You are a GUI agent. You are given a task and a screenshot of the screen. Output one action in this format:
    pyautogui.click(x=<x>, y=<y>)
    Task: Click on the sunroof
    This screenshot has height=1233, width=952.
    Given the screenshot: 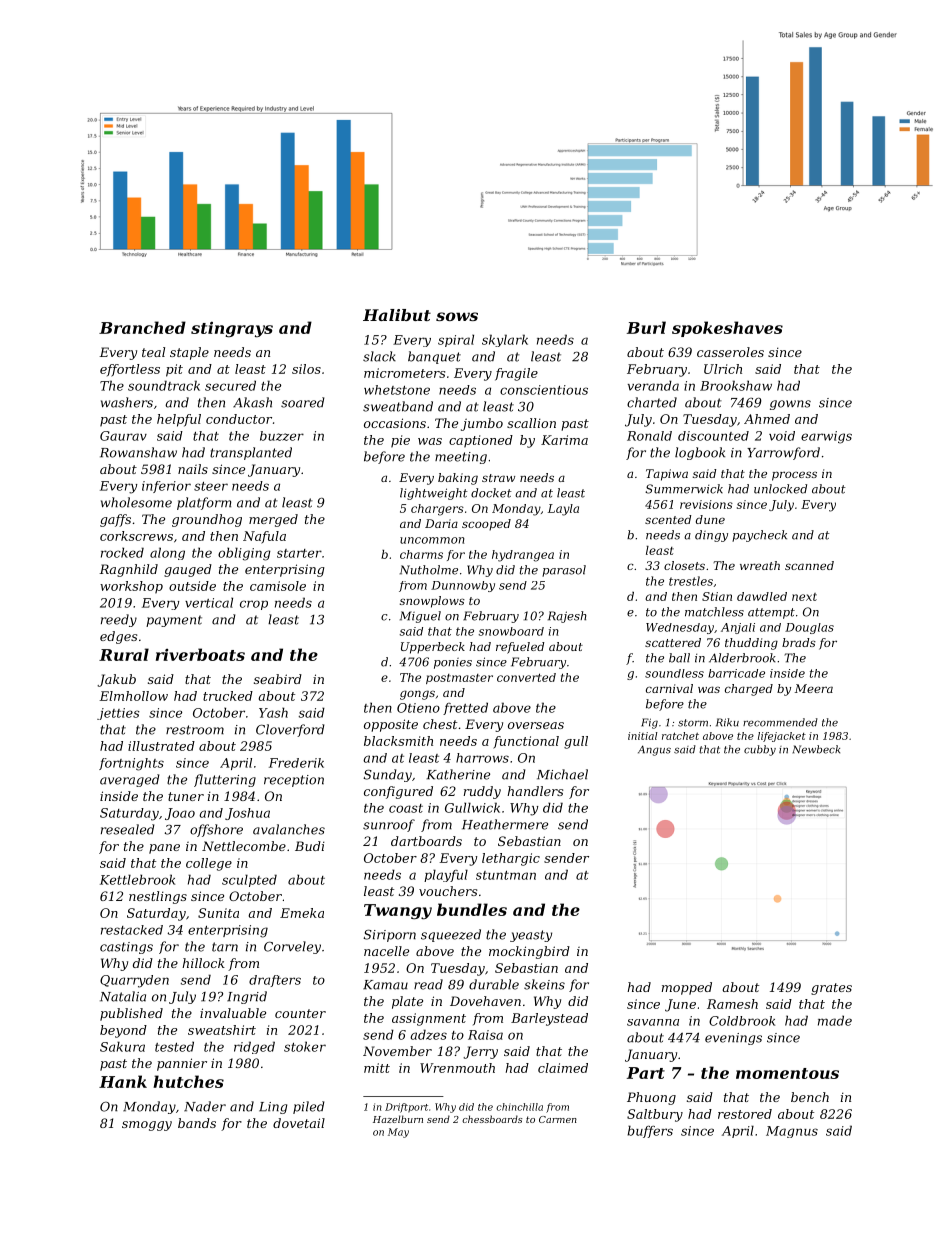 What is the action you would take?
    pyautogui.click(x=389, y=825)
